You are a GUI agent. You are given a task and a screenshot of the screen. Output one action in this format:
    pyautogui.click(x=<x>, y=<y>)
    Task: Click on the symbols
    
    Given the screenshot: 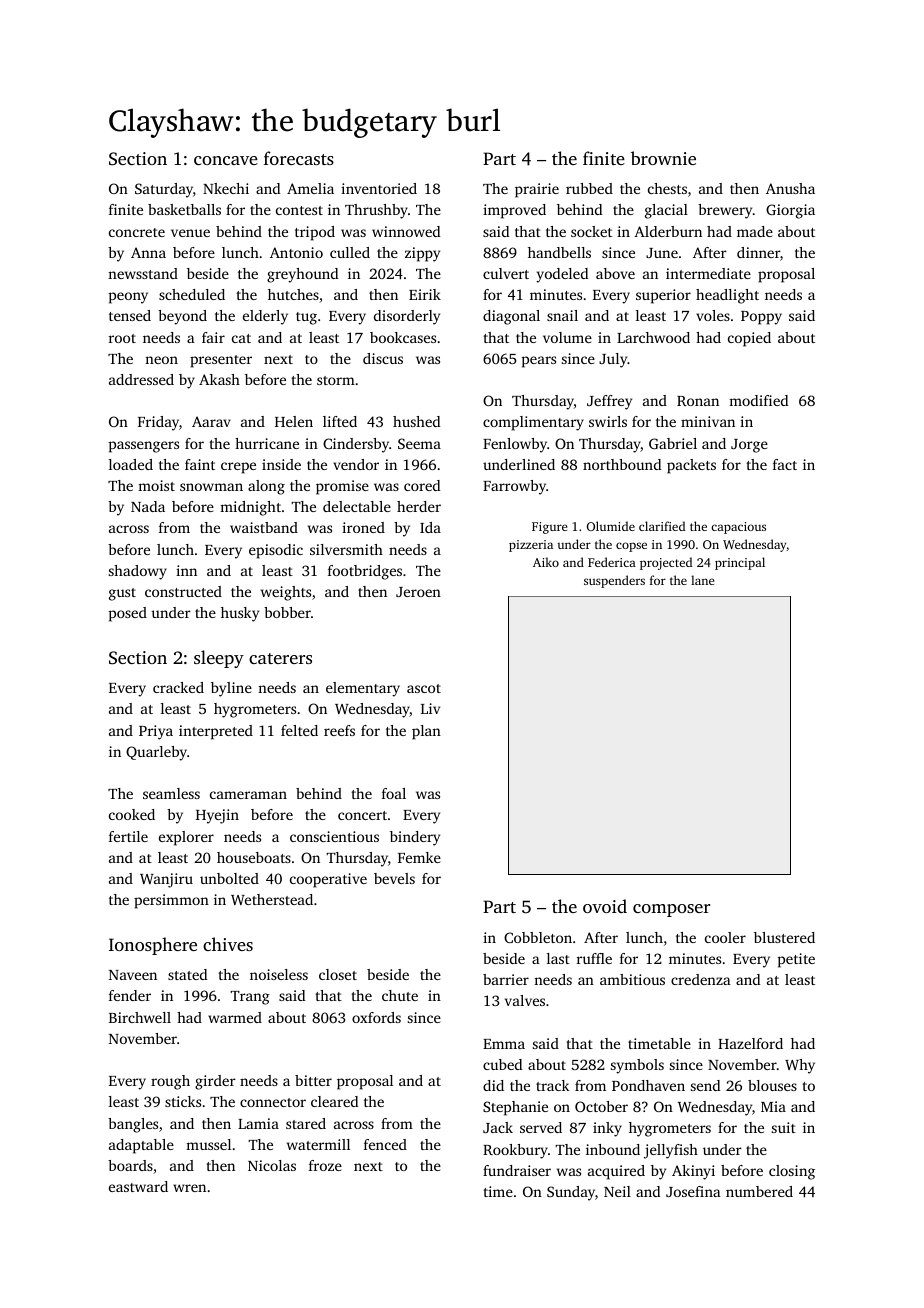 What is the action you would take?
    pyautogui.click(x=637, y=1066)
